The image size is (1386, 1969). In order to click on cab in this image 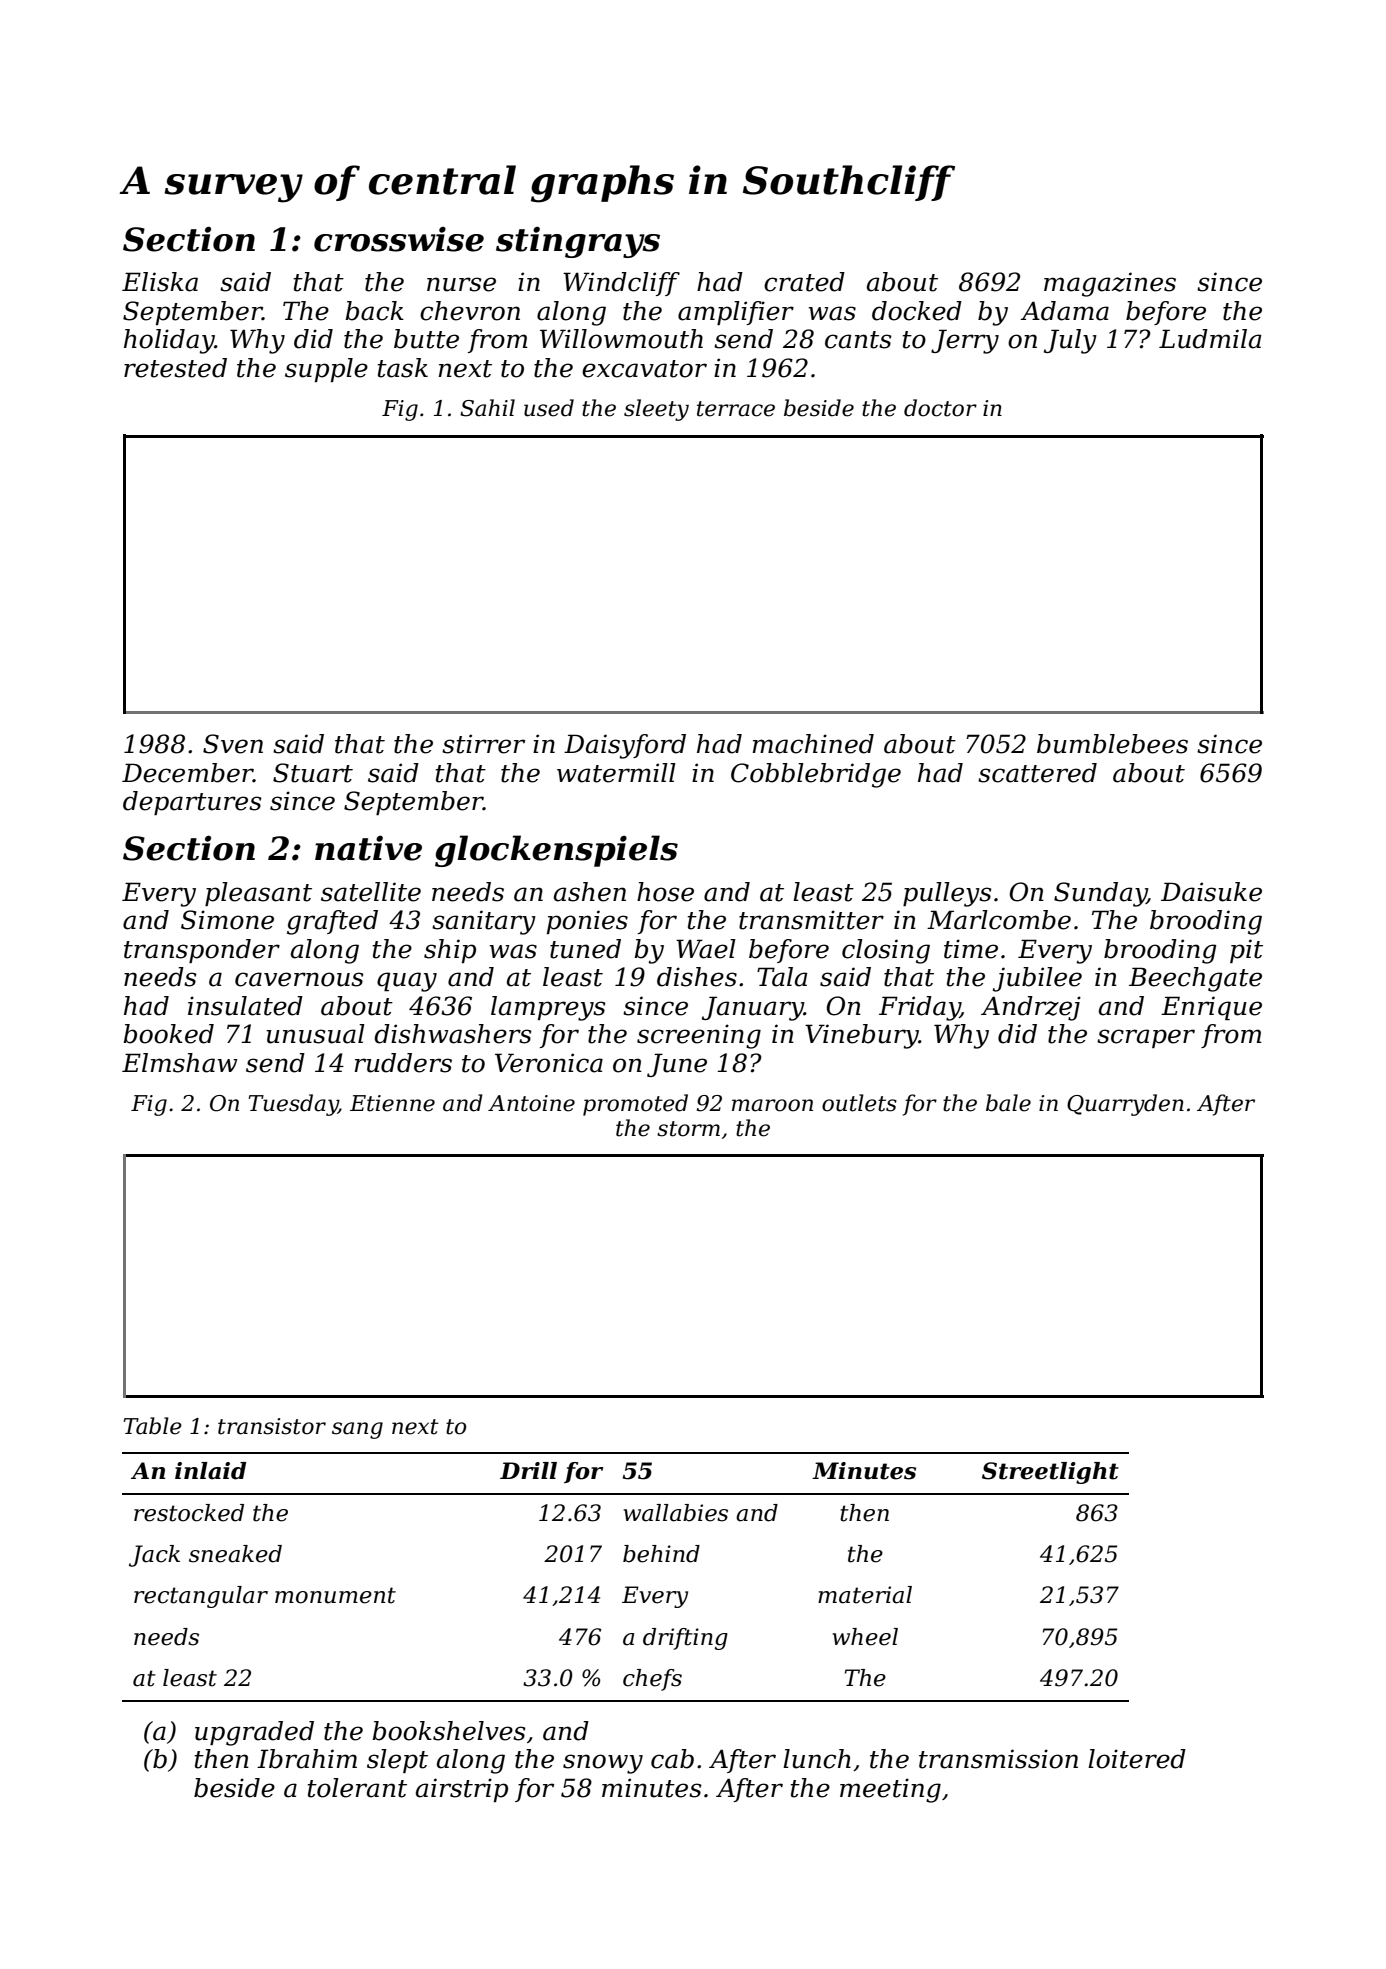, I will do `click(672, 1759)`.
